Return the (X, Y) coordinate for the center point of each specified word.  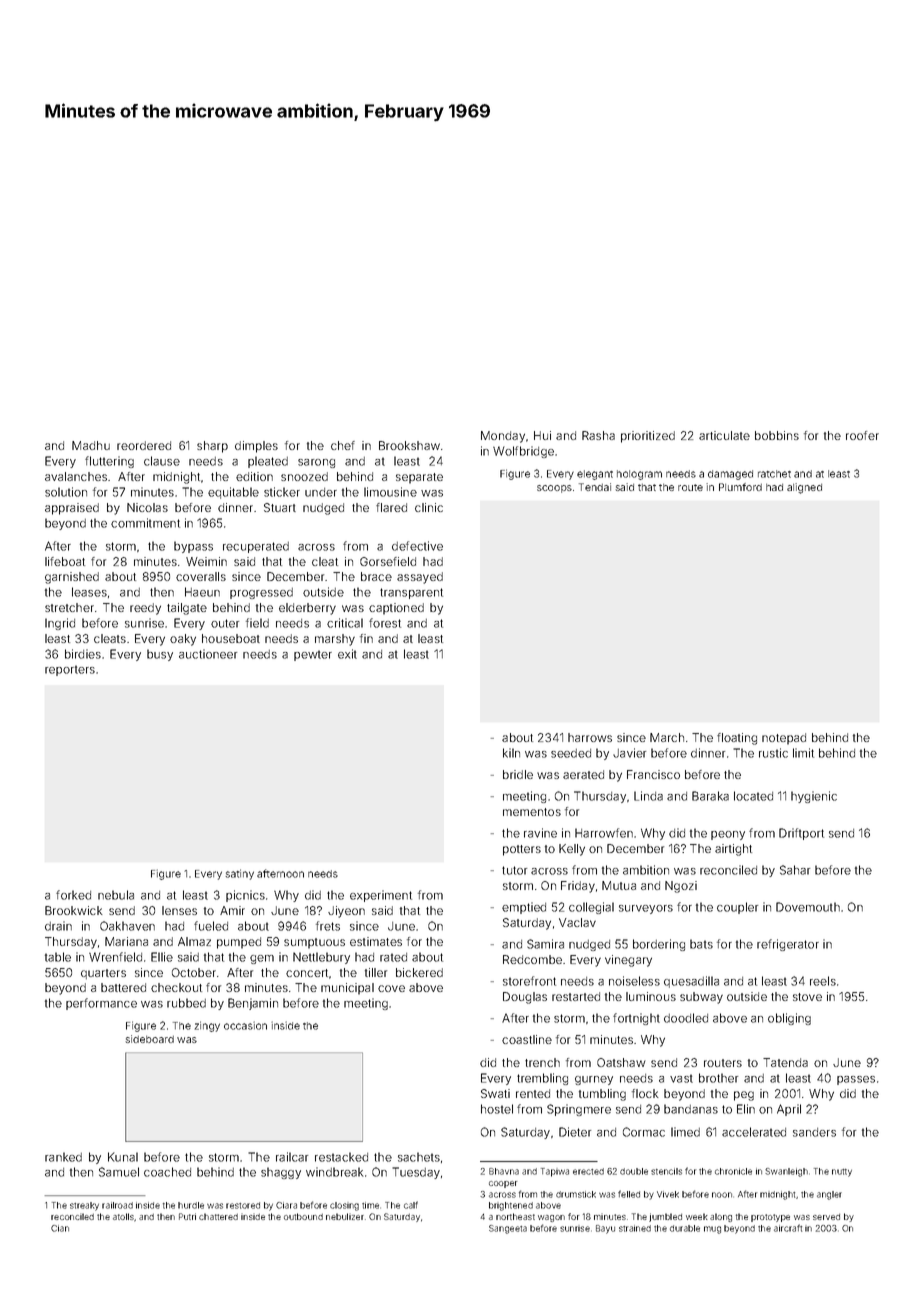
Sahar (795, 870)
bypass (193, 547)
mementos (532, 812)
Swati (495, 1093)
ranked (63, 1157)
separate (419, 478)
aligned (804, 488)
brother (718, 1078)
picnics (245, 896)
